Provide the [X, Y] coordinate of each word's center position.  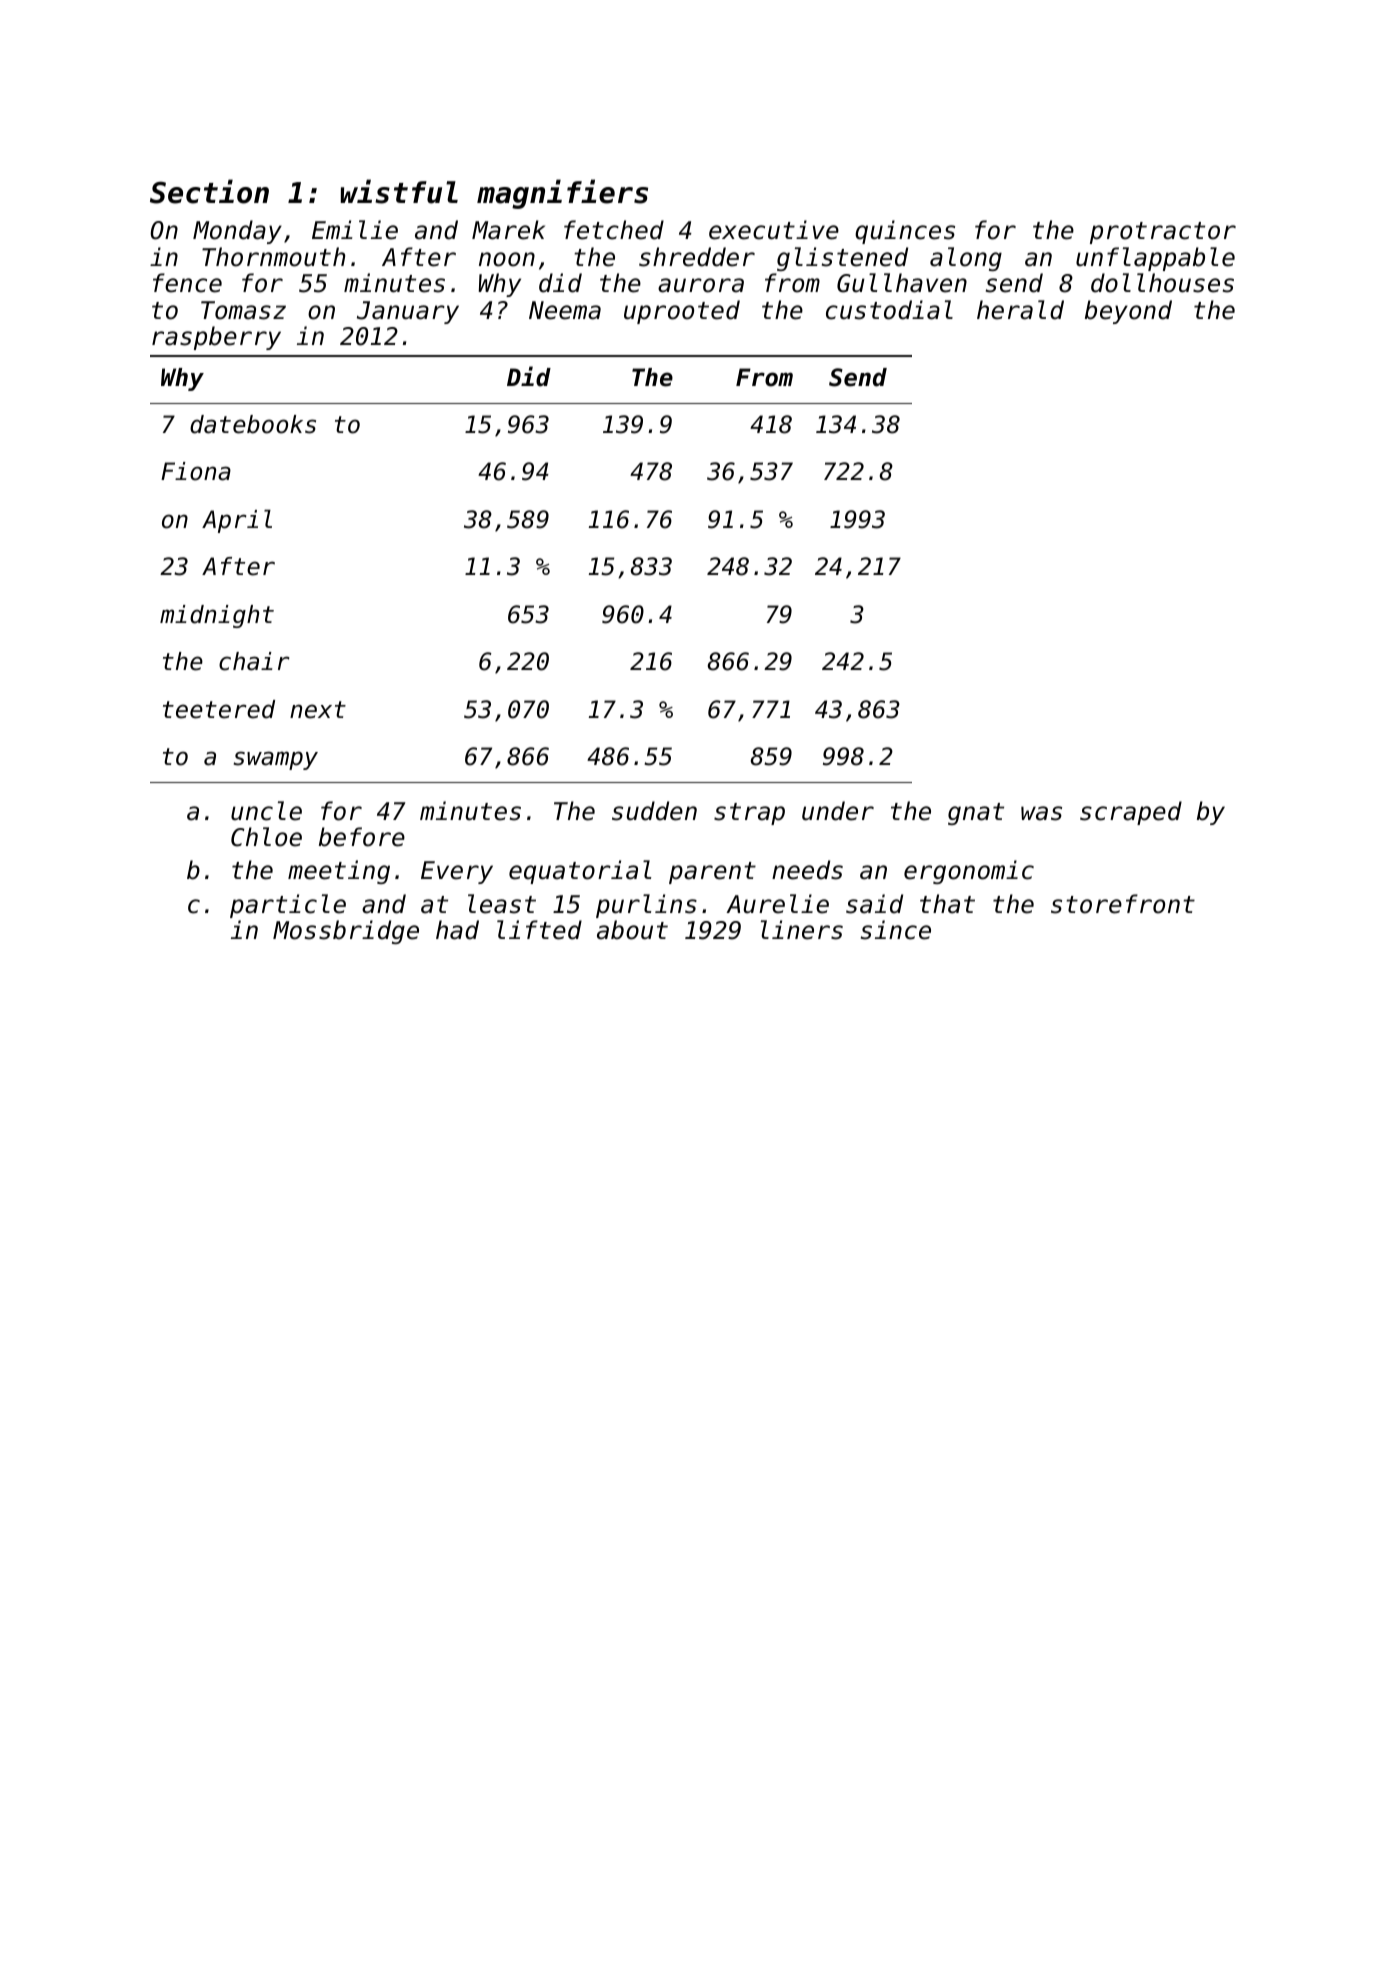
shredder [697, 257]
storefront [1123, 904]
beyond [1128, 312]
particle [288, 906]
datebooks [253, 424]
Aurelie [777, 904]
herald [1020, 310]
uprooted [682, 312]
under [838, 811]
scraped [1131, 813]
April [237, 521]
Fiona [196, 471]
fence [187, 283]
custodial [889, 310]
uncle [266, 811]
